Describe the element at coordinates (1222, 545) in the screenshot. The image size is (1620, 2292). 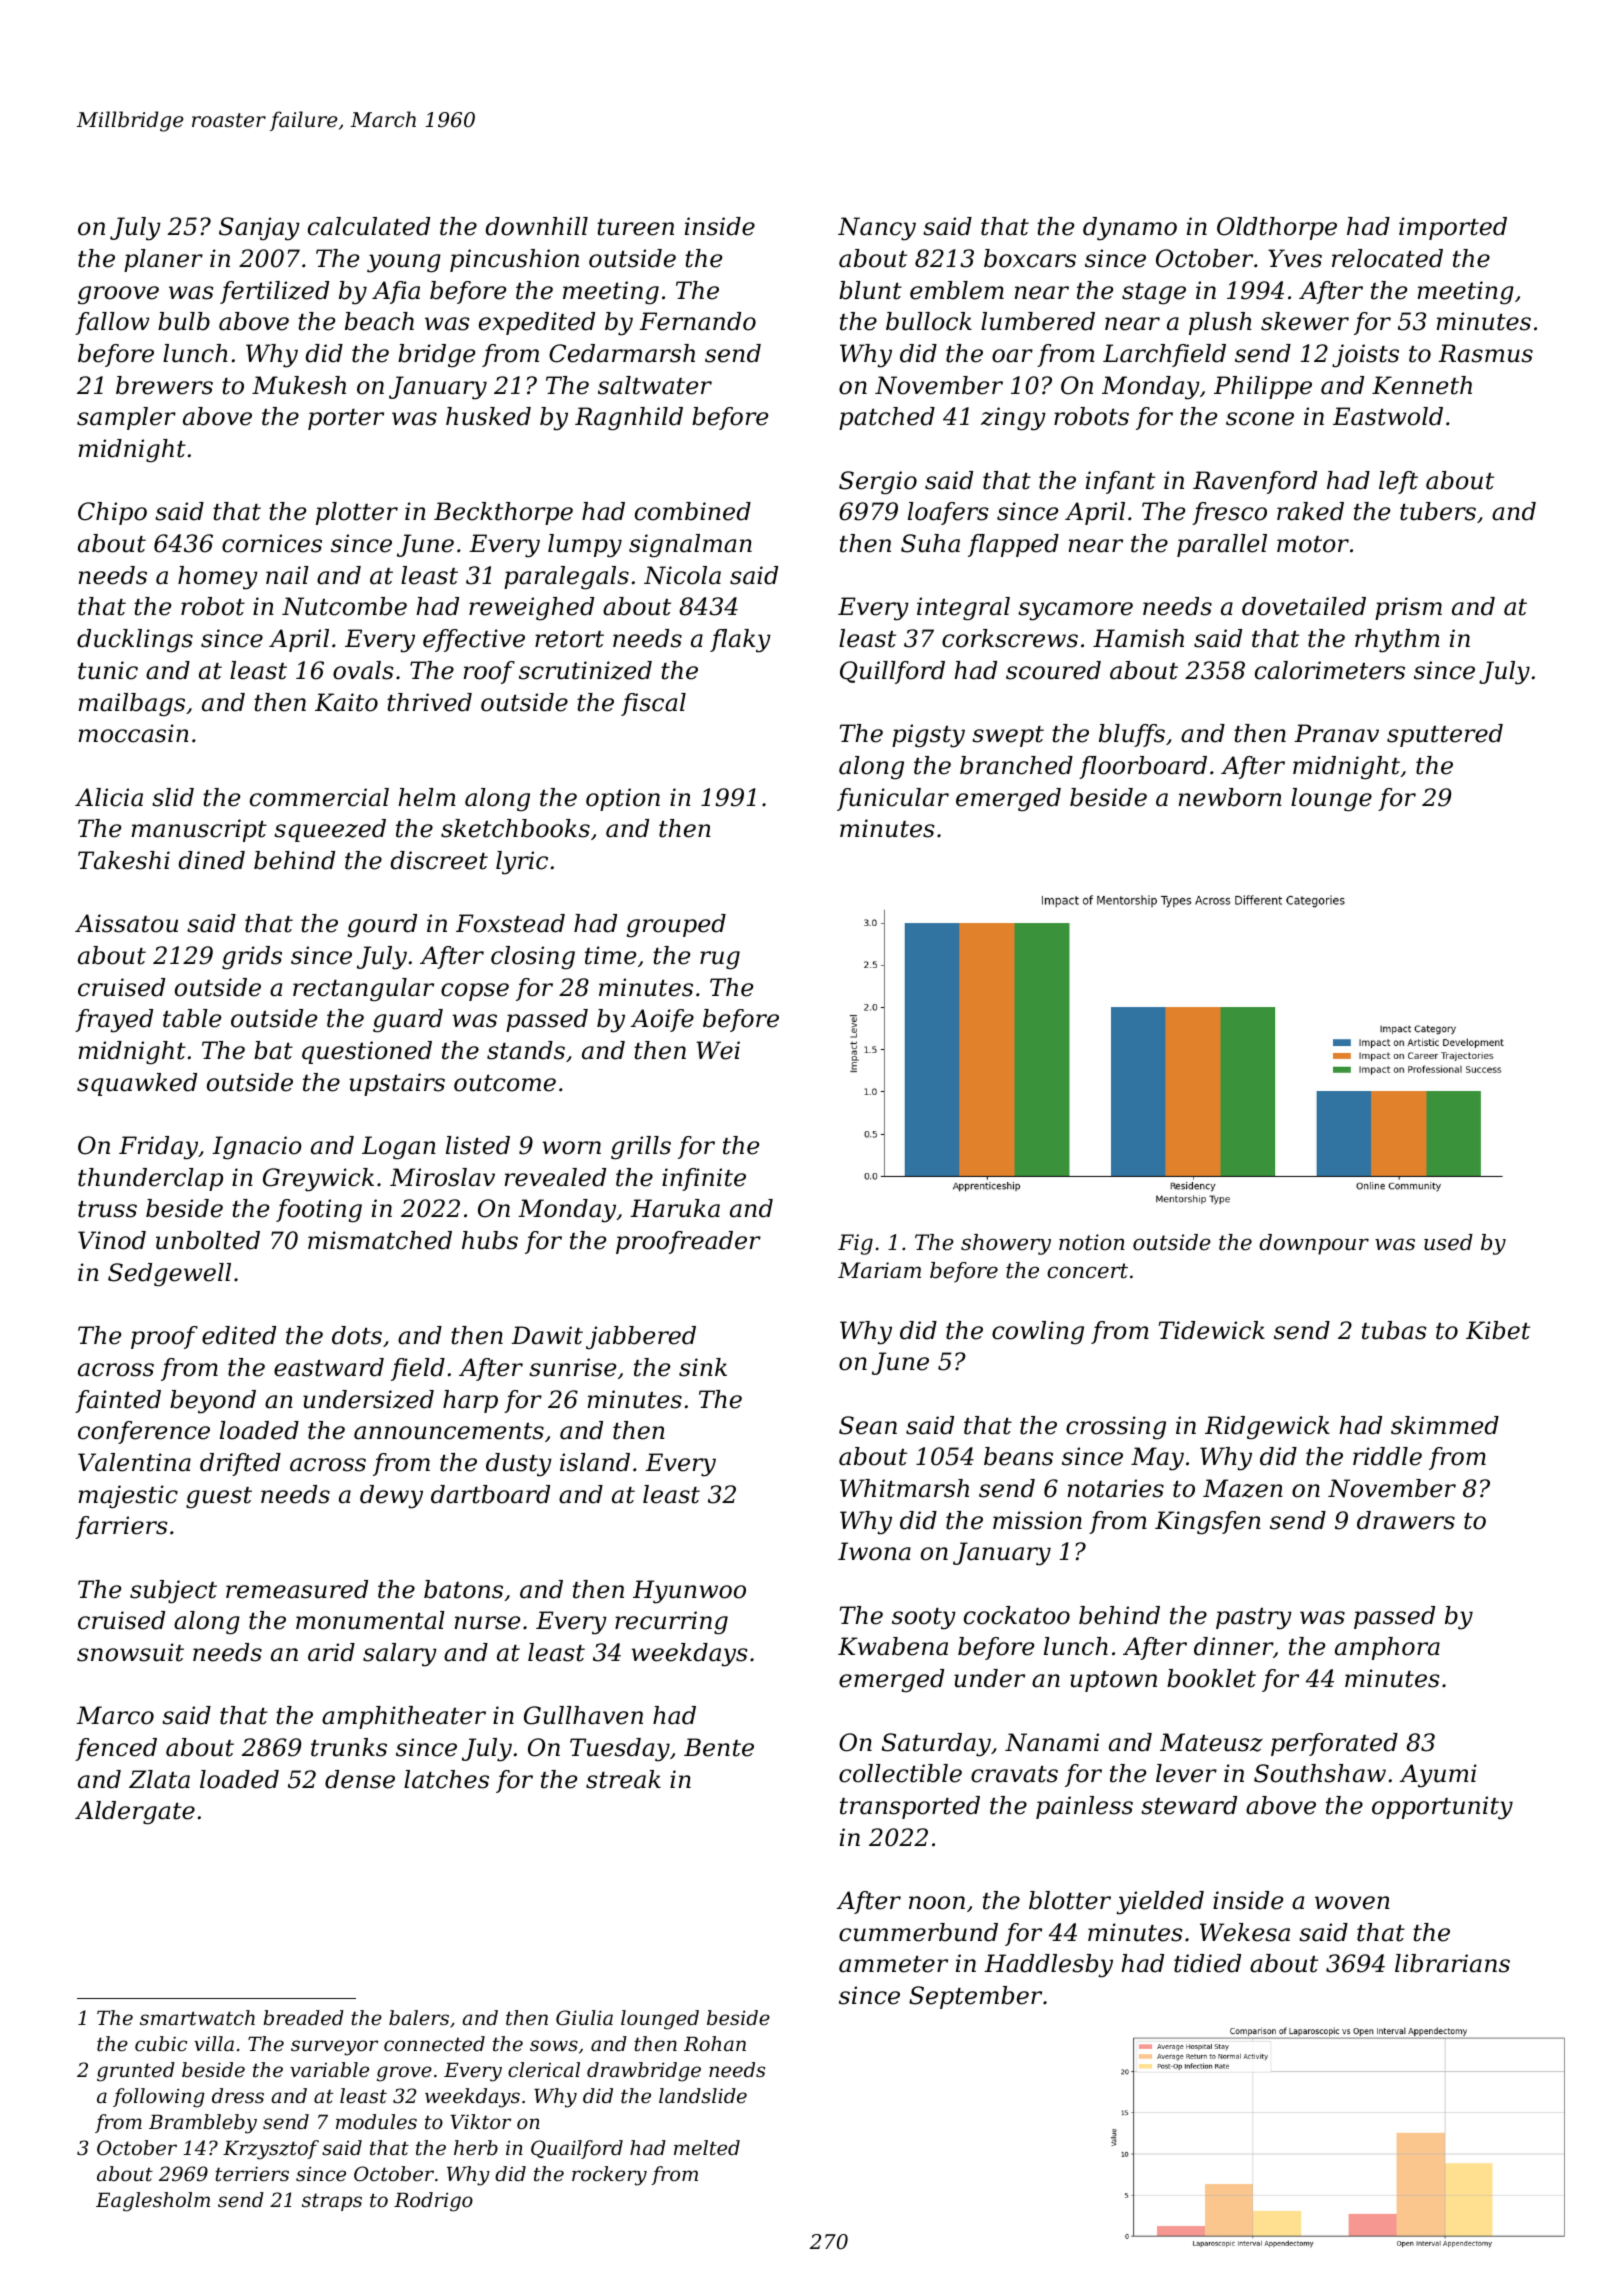
I see `parallel` at that location.
